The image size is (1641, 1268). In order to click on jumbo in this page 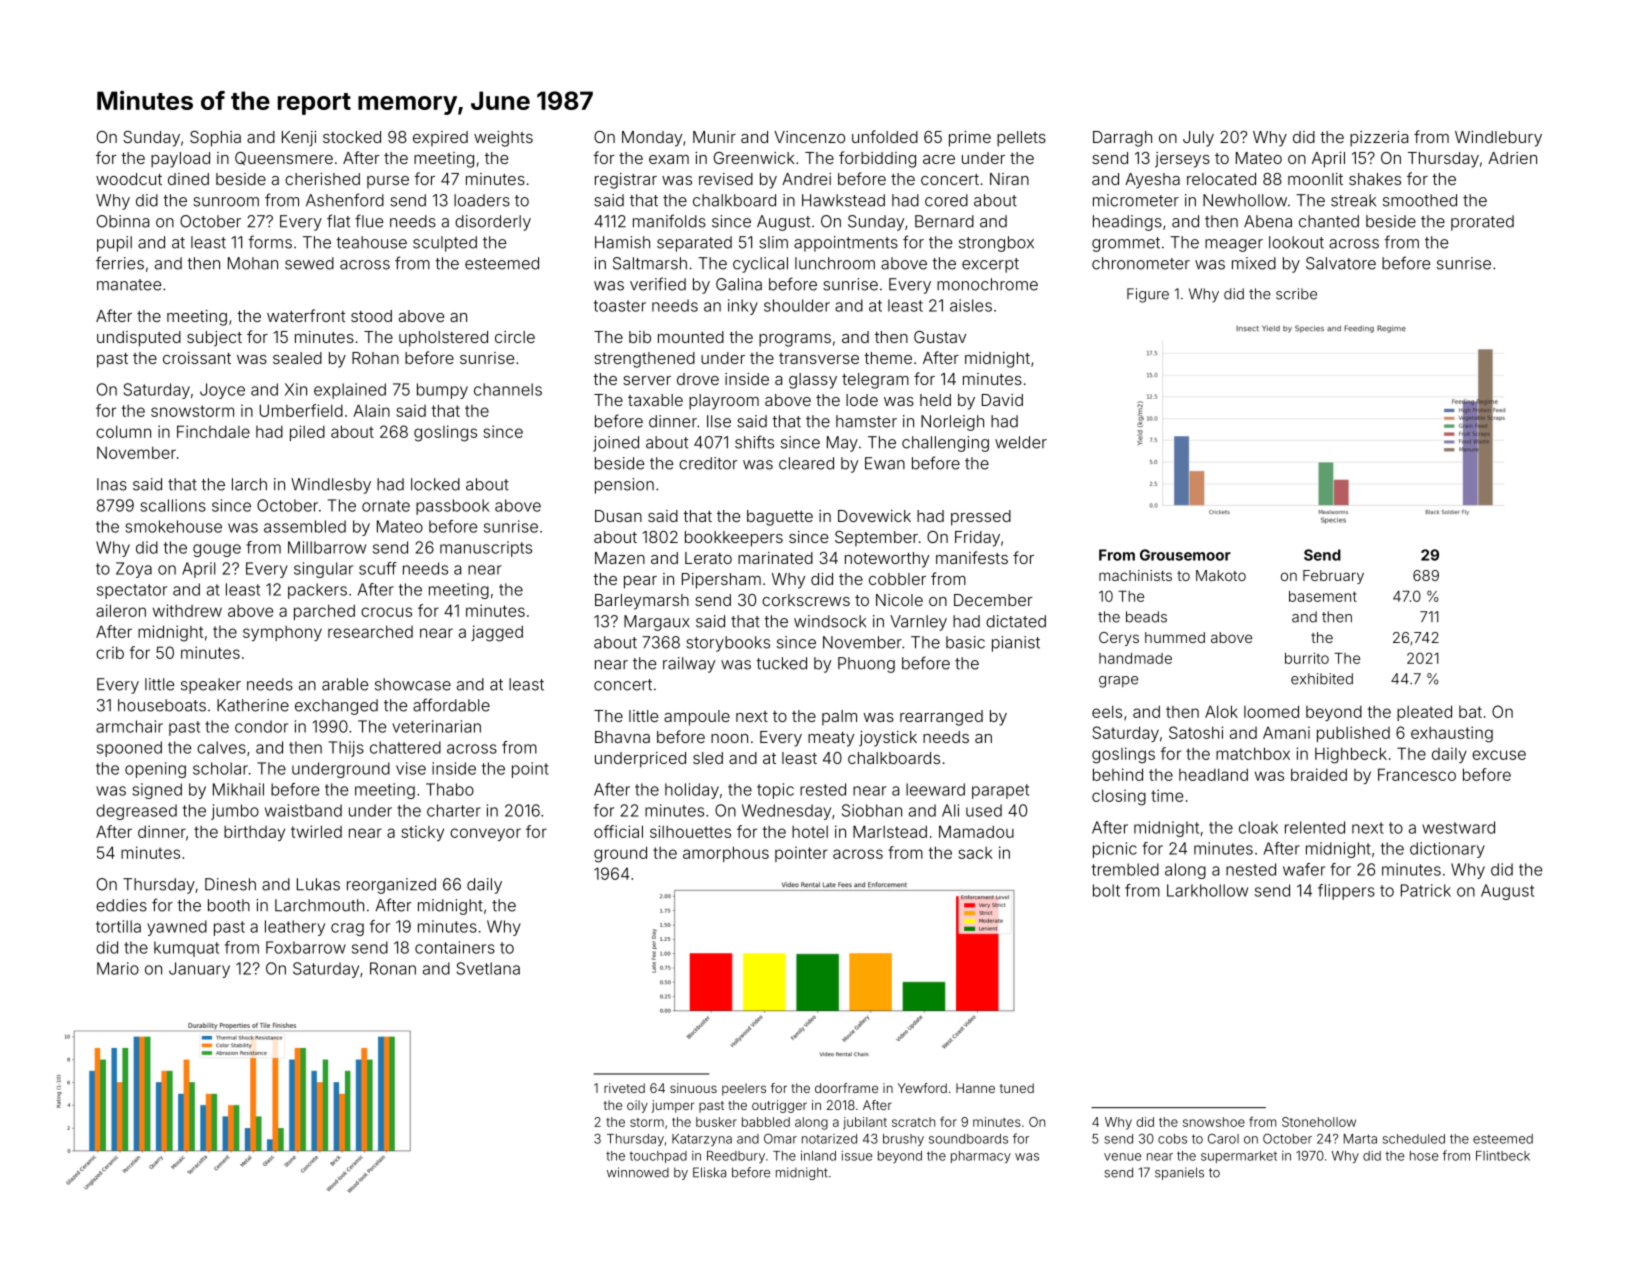, I will do `click(235, 812)`.
